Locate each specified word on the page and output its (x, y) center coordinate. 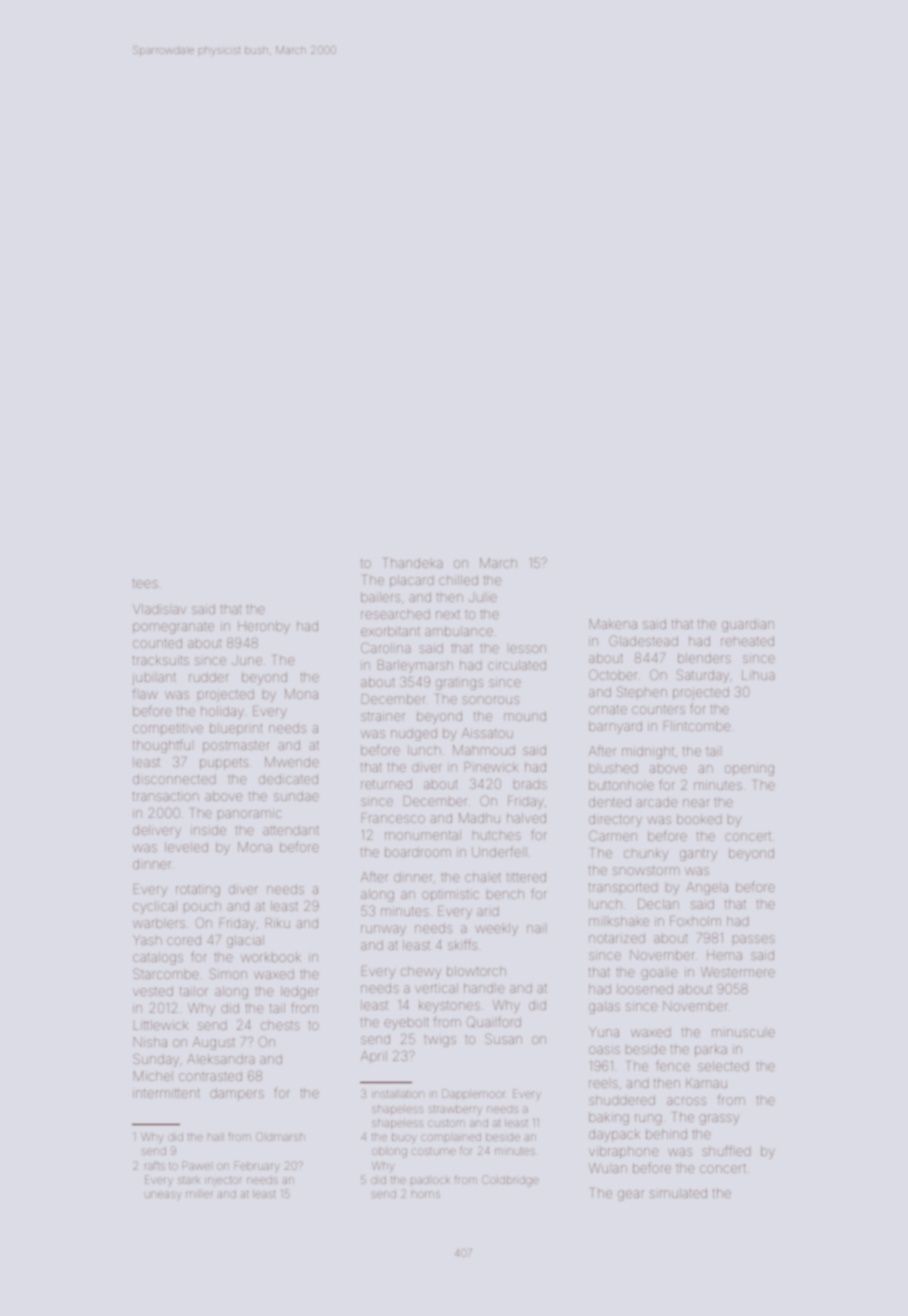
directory (615, 820)
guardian (748, 625)
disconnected (174, 779)
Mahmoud (484, 750)
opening (749, 769)
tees (145, 583)
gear (631, 1195)
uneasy (163, 1196)
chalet (483, 877)
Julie (483, 598)
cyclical (155, 907)
